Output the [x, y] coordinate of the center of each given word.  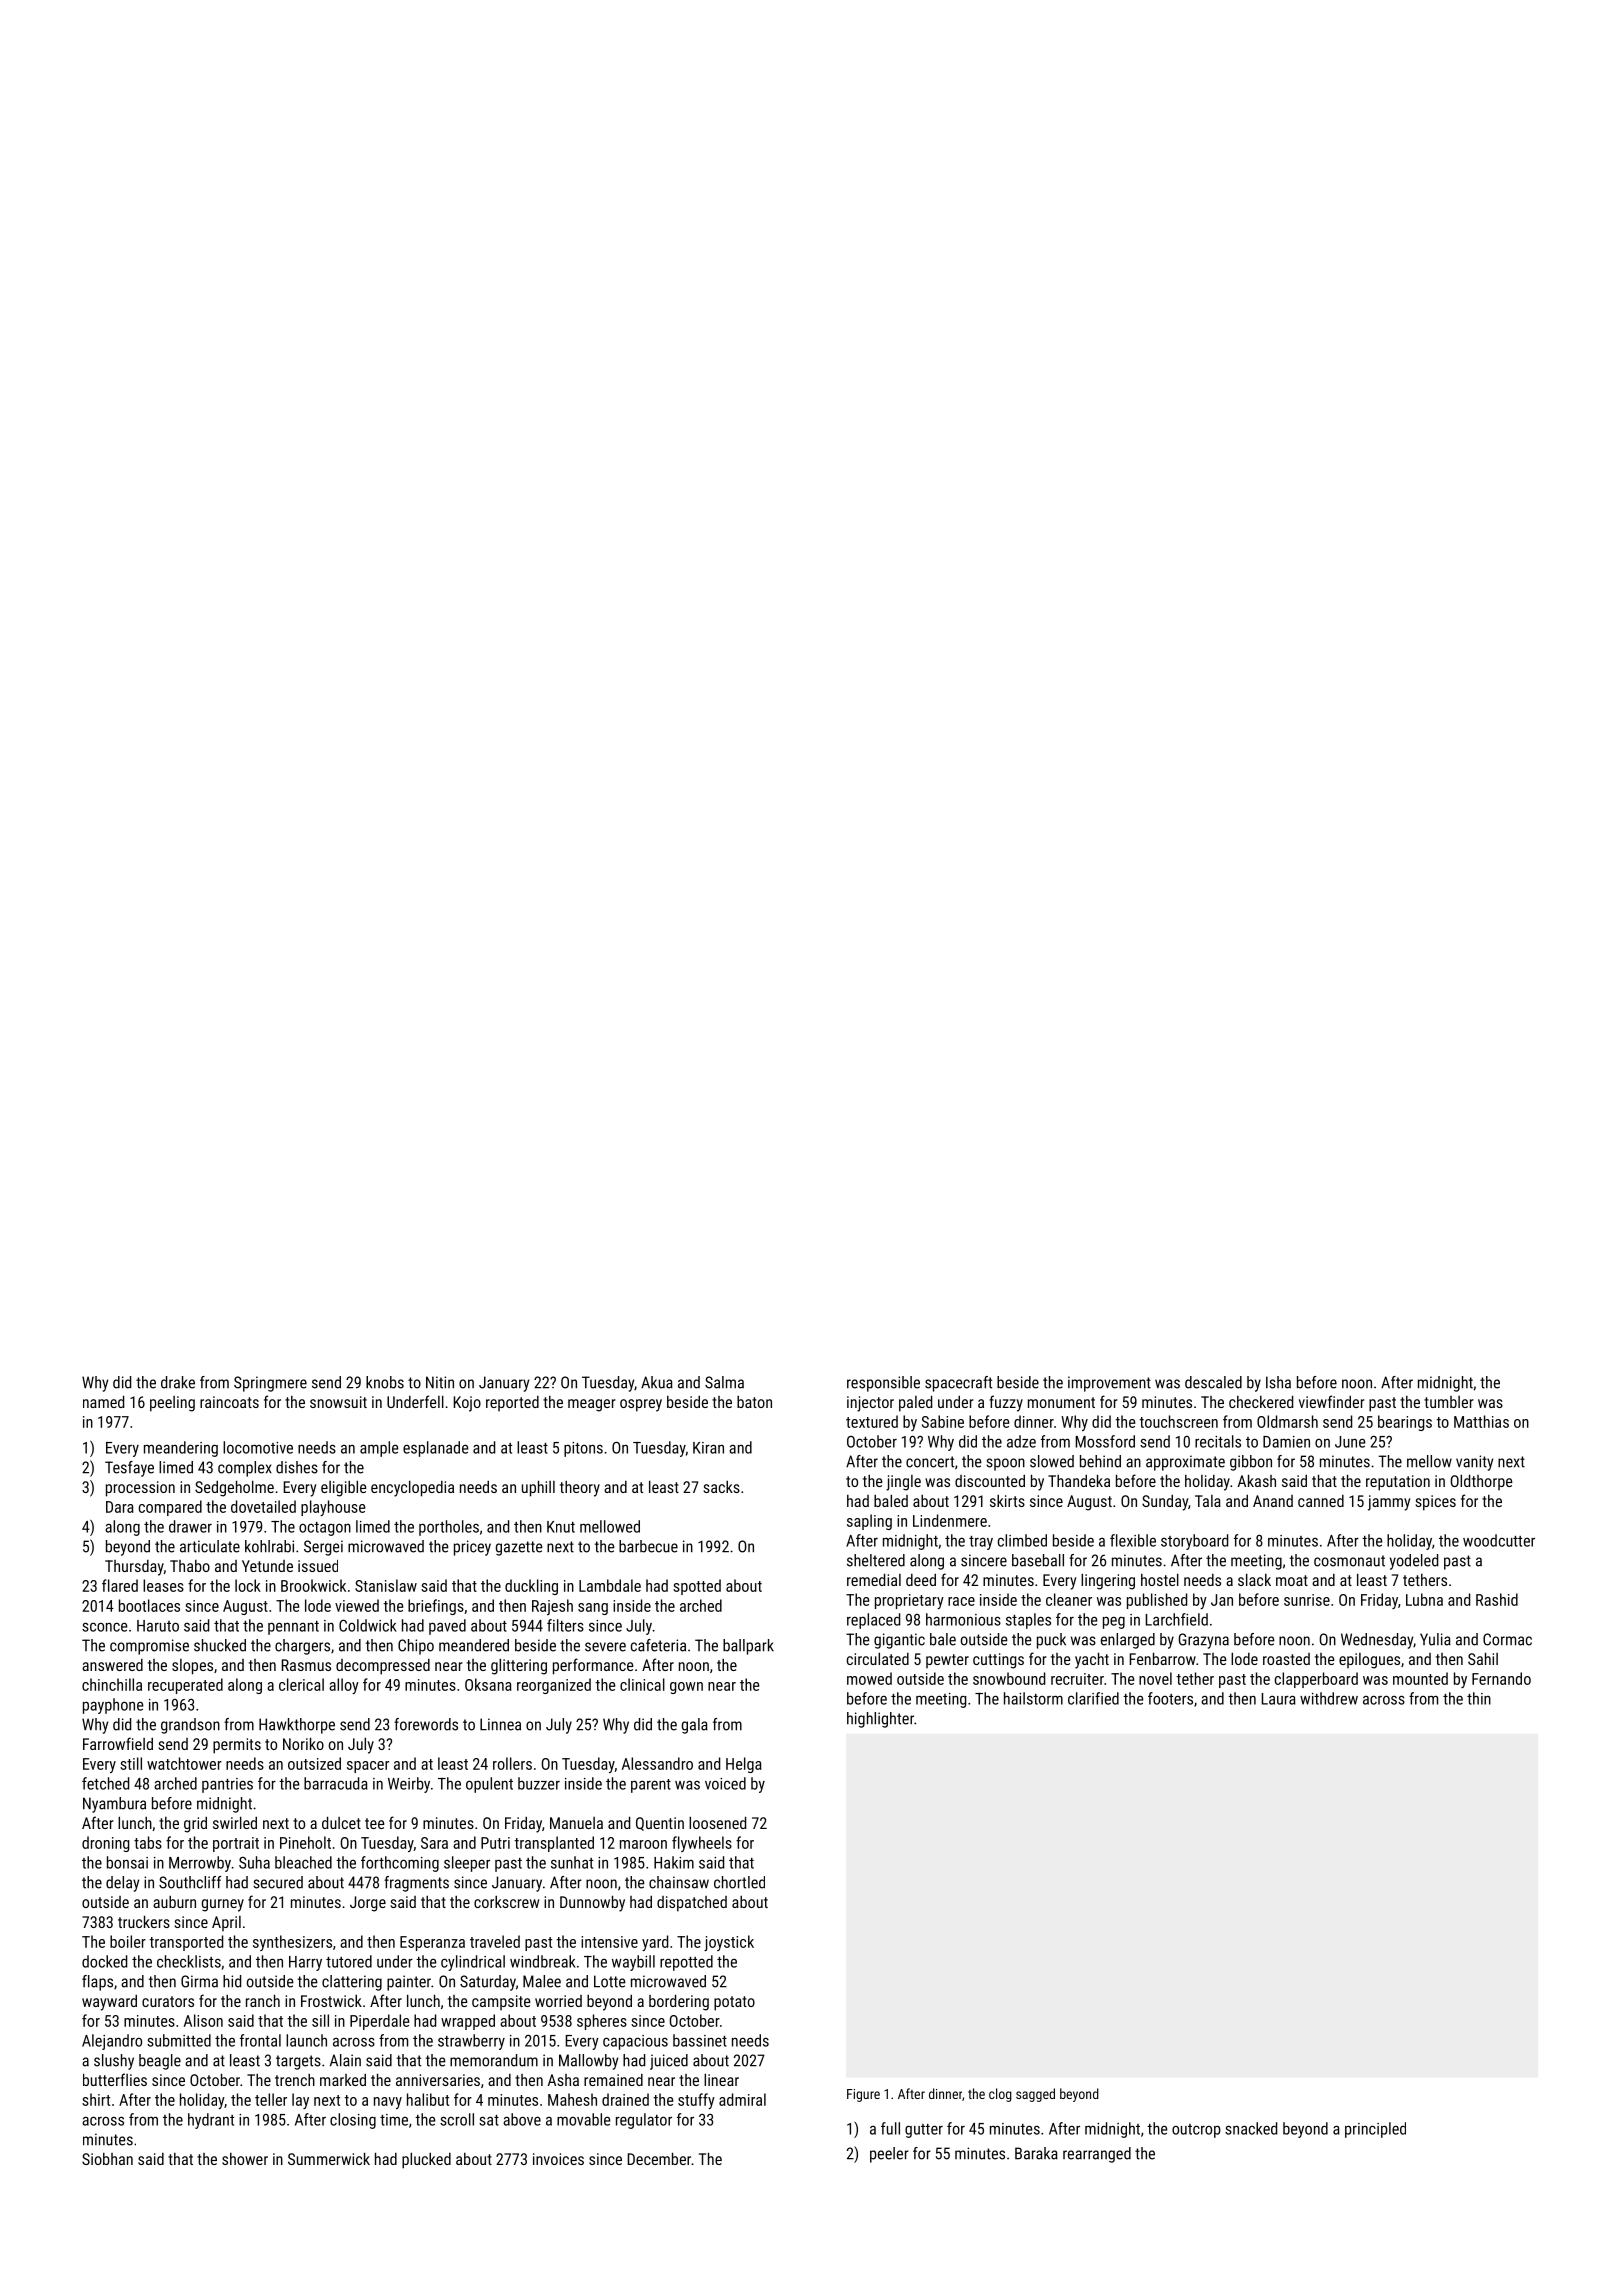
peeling [172, 1404]
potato [734, 2003]
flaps [97, 1983]
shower [245, 2159]
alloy [344, 1686]
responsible [883, 1384]
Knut [561, 1527]
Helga [744, 1765]
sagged [1035, 2095]
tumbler [1449, 1402]
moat [1292, 1580]
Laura [1278, 1699]
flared [120, 1585]
